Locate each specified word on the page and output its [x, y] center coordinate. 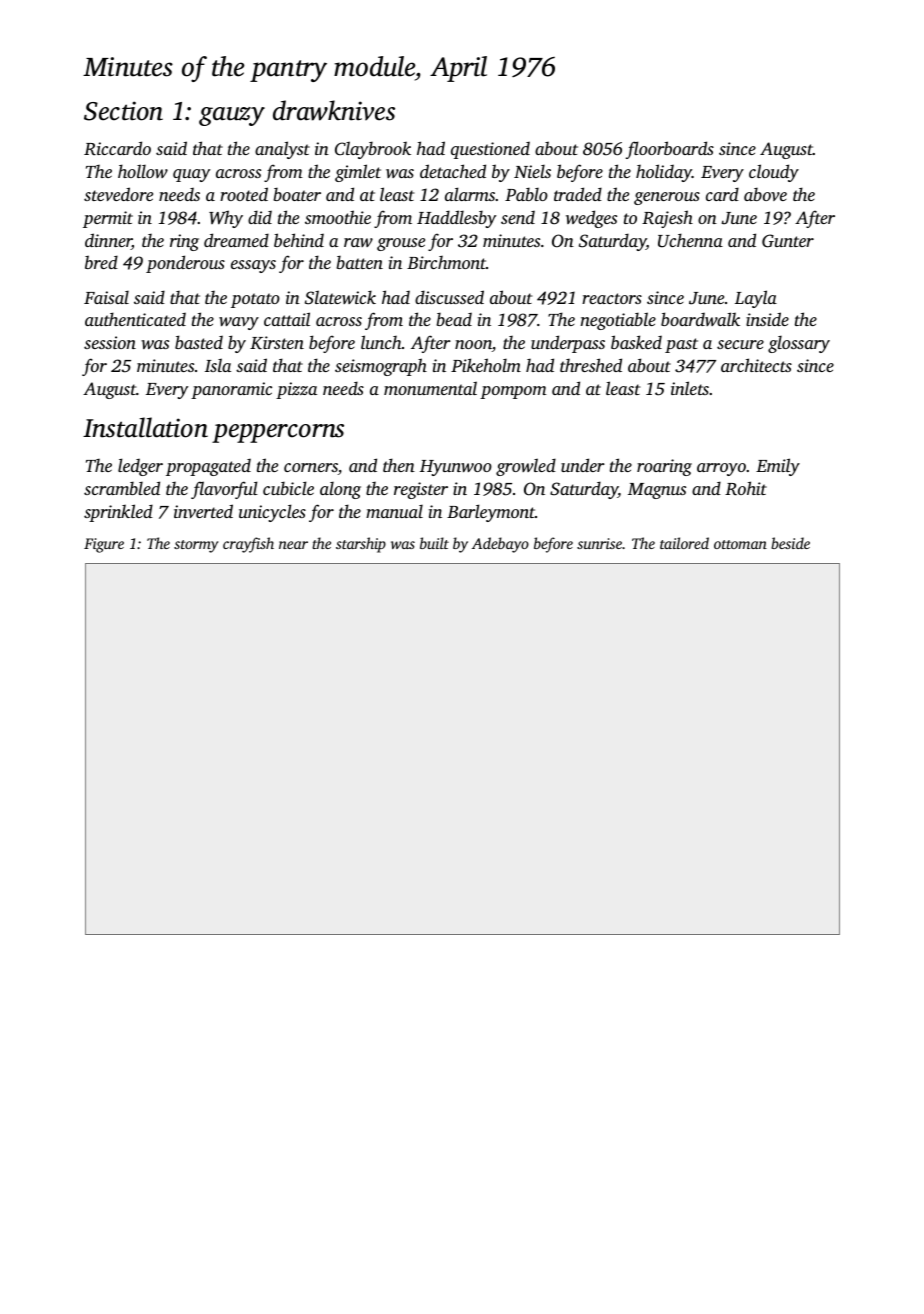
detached [453, 171]
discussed [449, 297]
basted [199, 342]
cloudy [774, 173]
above [765, 194]
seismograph [381, 367]
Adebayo [500, 545]
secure [740, 344]
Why [226, 219]
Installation [145, 427]
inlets [690, 388]
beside [790, 543]
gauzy [232, 116]
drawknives [334, 110]
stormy [196, 546]
